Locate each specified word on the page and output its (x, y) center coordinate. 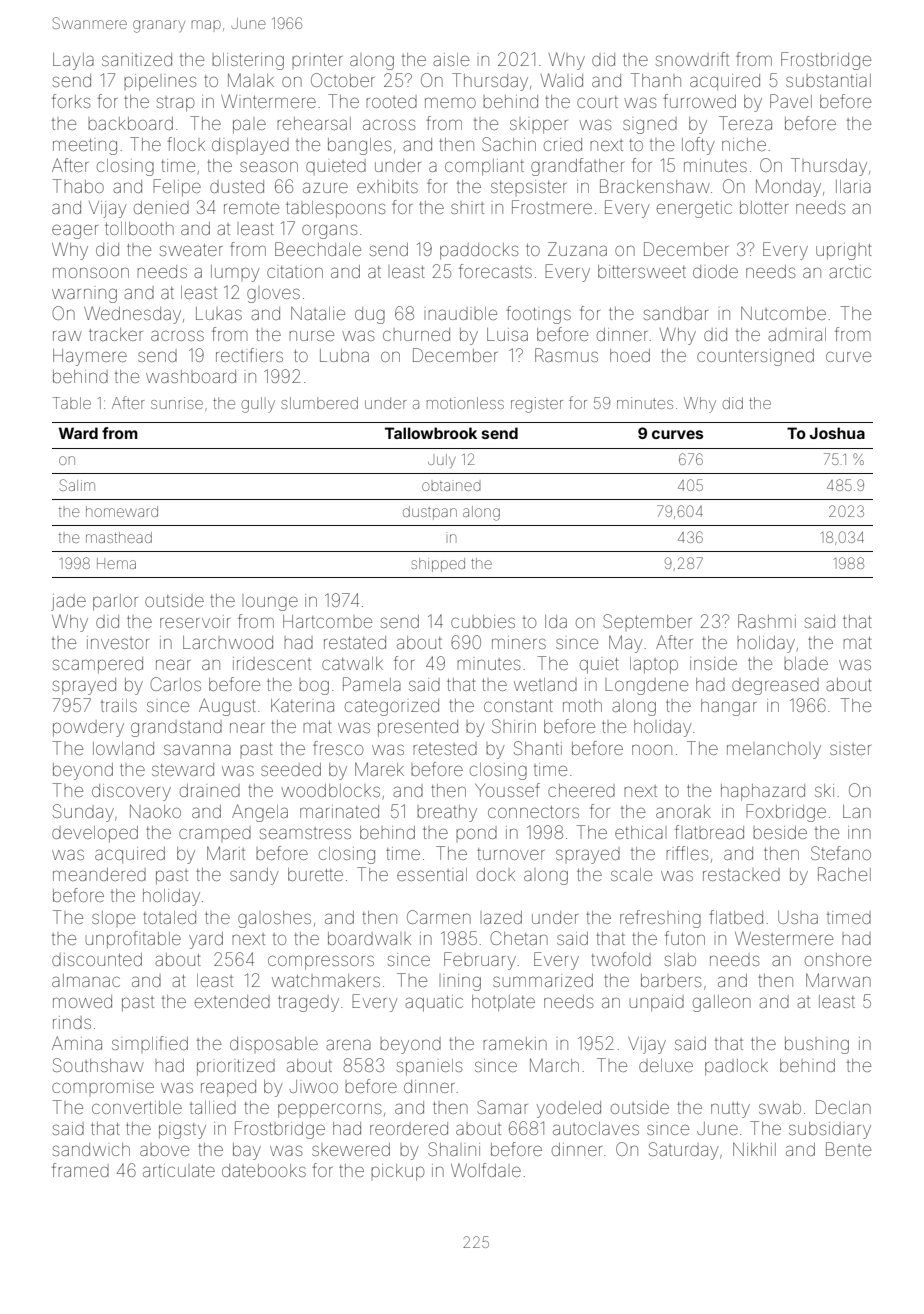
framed (80, 1170)
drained (210, 790)
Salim (77, 485)
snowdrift (692, 59)
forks (71, 101)
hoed (630, 355)
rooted (391, 101)
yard (206, 940)
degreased (775, 686)
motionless (465, 403)
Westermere (784, 938)
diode (715, 271)
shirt (467, 208)
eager (75, 232)
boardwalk (369, 938)
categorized (392, 707)
